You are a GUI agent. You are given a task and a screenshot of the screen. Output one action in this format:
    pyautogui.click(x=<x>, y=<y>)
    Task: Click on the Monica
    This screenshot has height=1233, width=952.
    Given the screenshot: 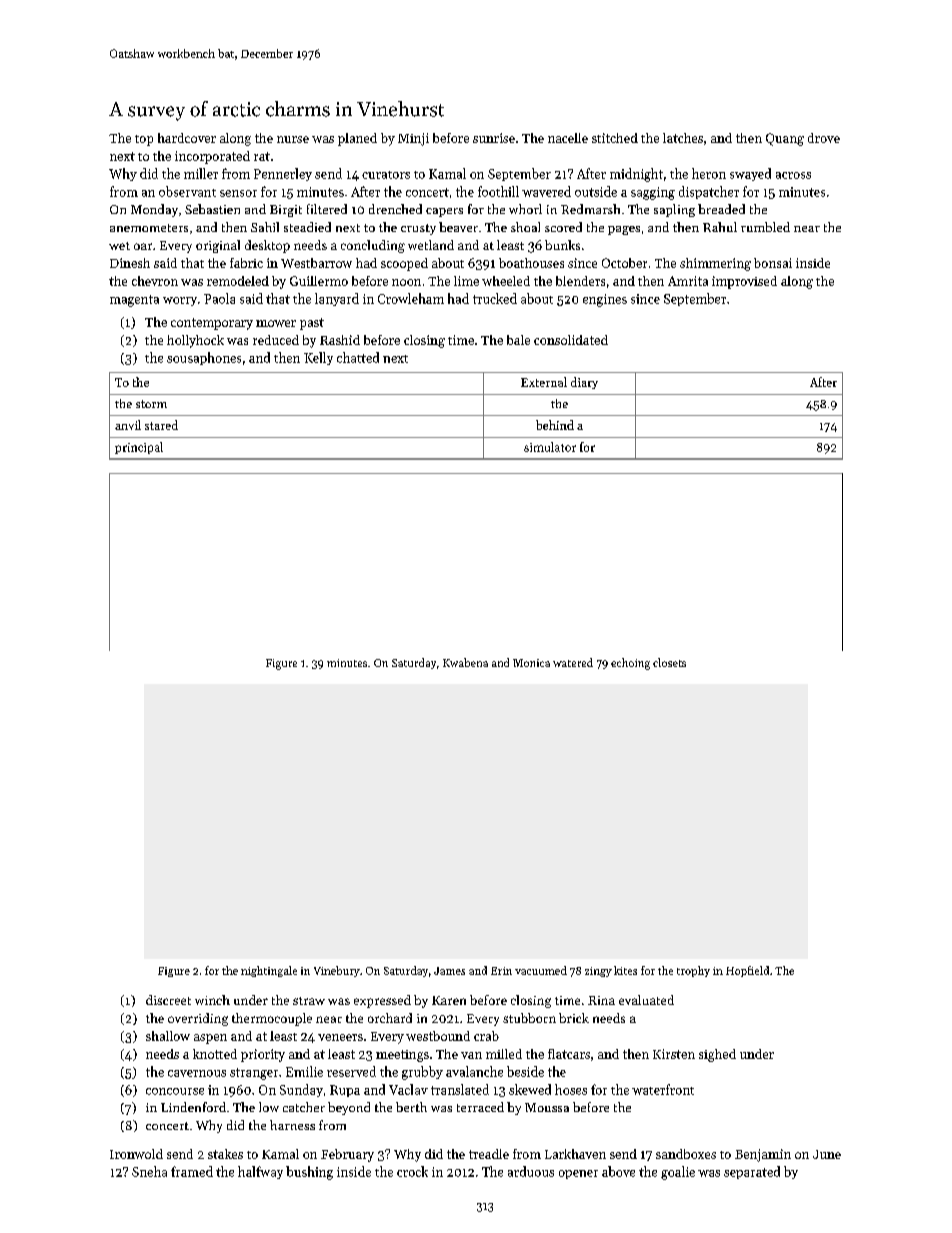 What is the action you would take?
    pyautogui.click(x=531, y=663)
